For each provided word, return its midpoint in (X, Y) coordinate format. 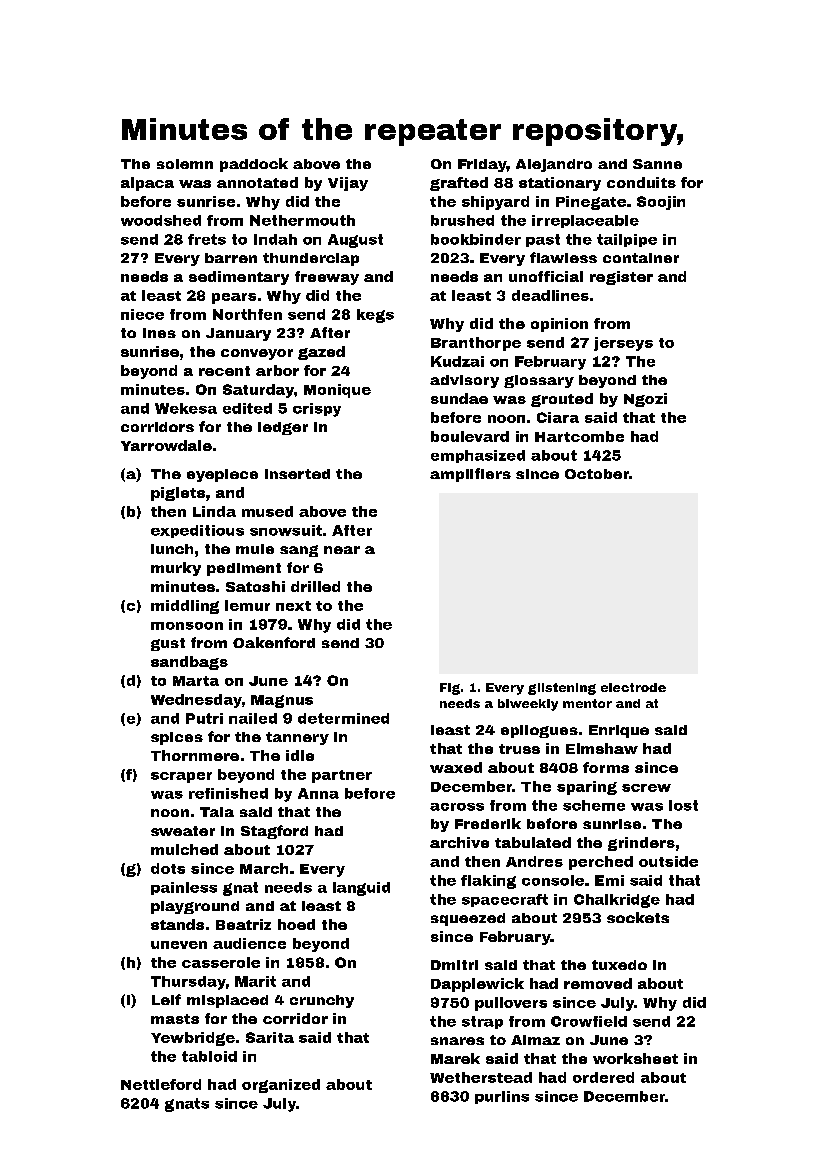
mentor (587, 703)
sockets (638, 917)
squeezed (468, 919)
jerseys (623, 344)
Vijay (348, 184)
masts (175, 1019)
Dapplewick (477, 985)
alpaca (147, 184)
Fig (450, 689)
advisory (464, 381)
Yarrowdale (166, 445)
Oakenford (274, 642)
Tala (217, 812)
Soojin (661, 203)
